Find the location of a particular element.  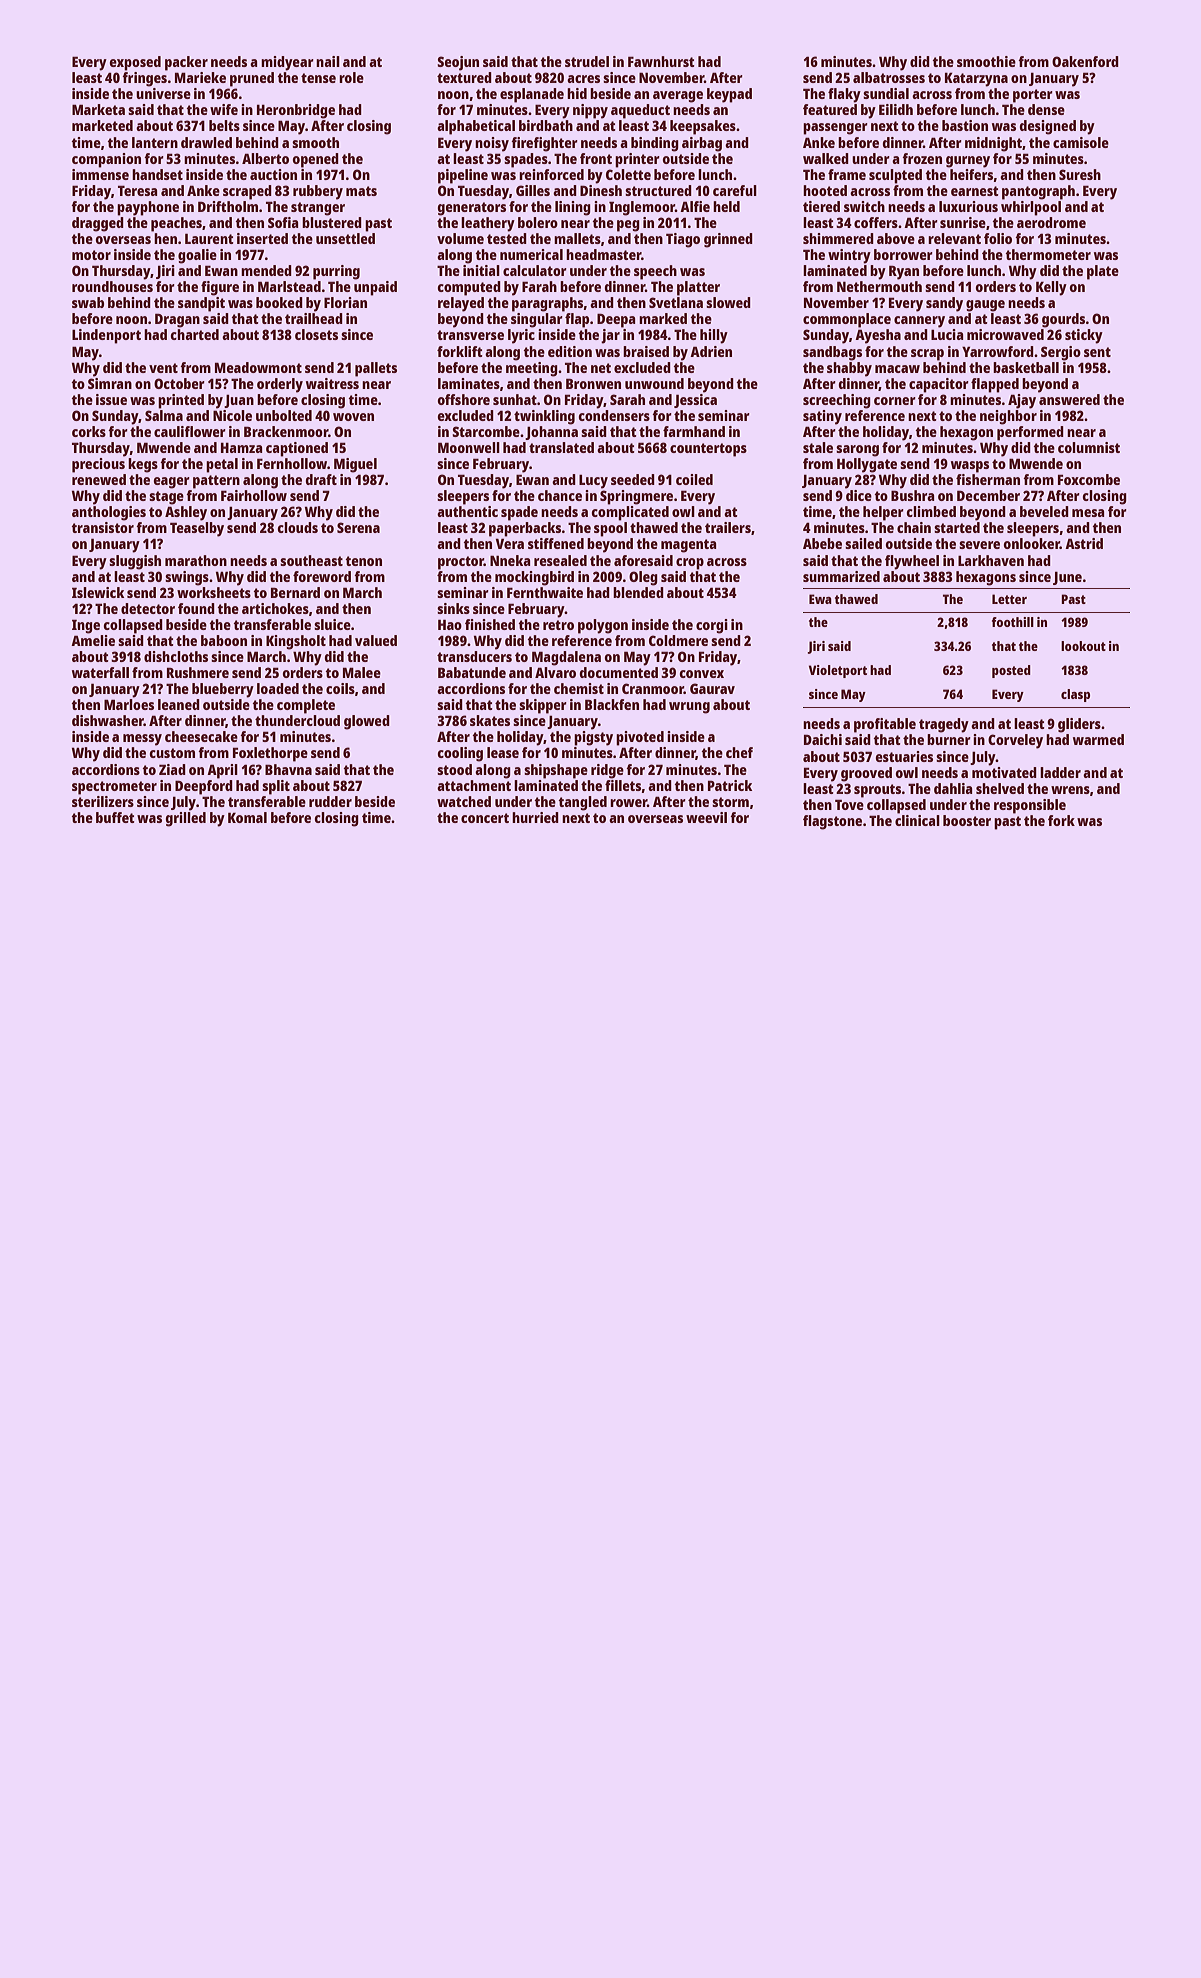

meeting is located at coordinates (532, 369).
